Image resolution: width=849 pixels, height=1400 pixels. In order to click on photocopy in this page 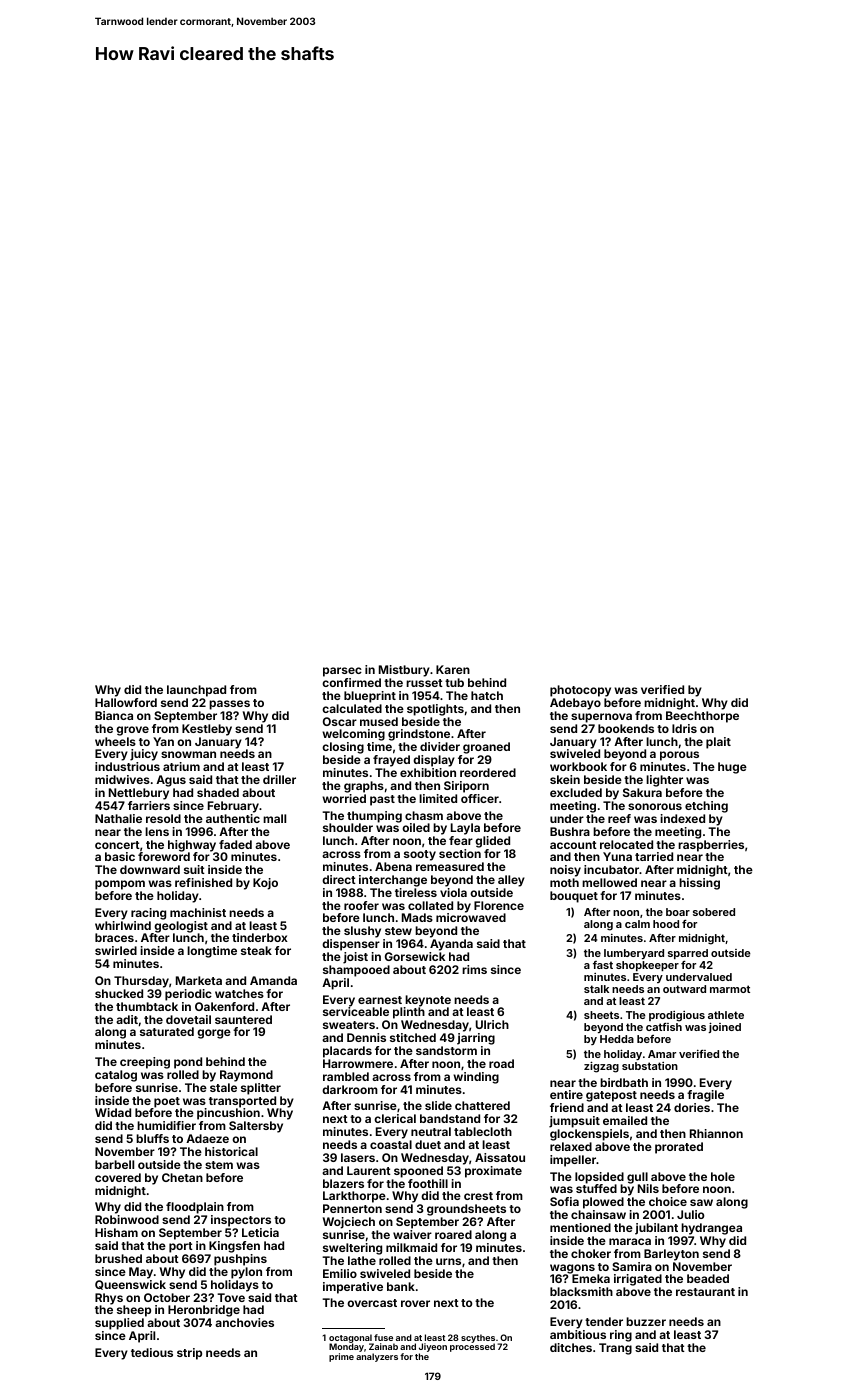, I will do `click(580, 691)`.
